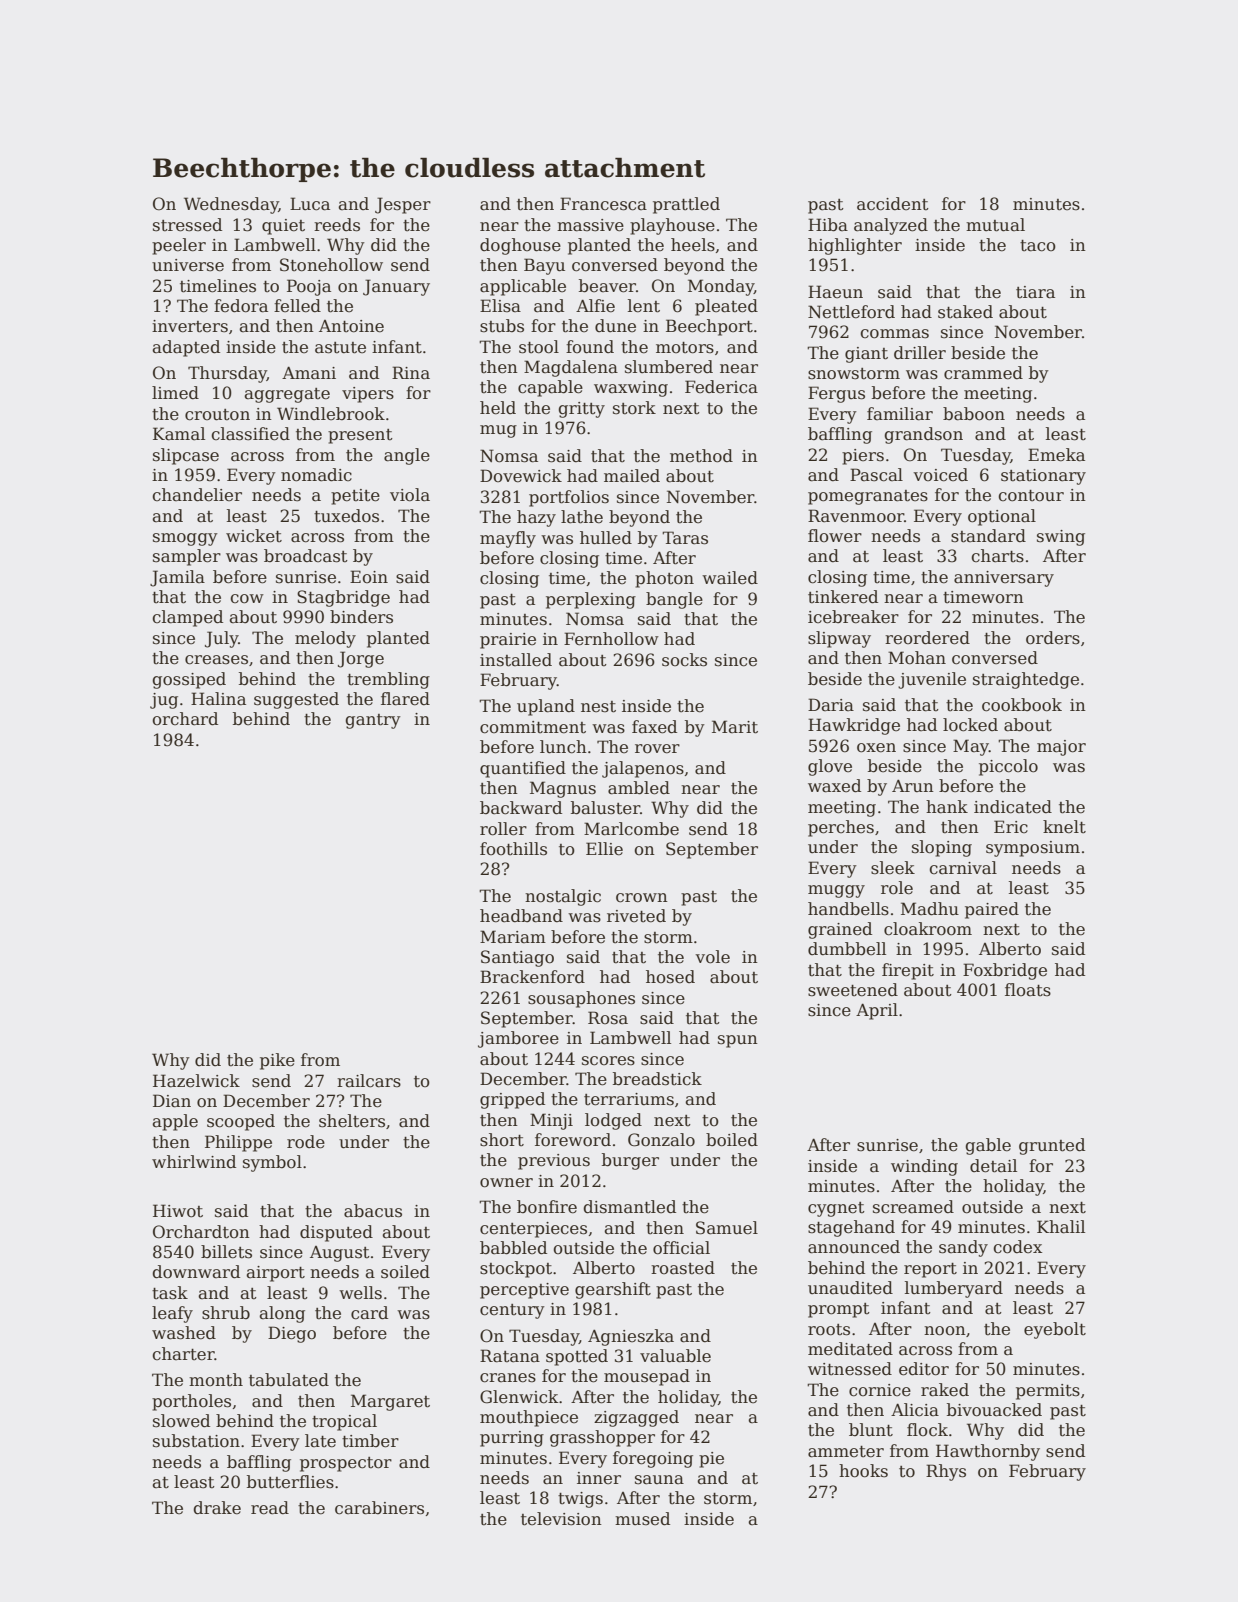 This image has width=1238, height=1602. I want to click on symbol, so click(272, 1163).
